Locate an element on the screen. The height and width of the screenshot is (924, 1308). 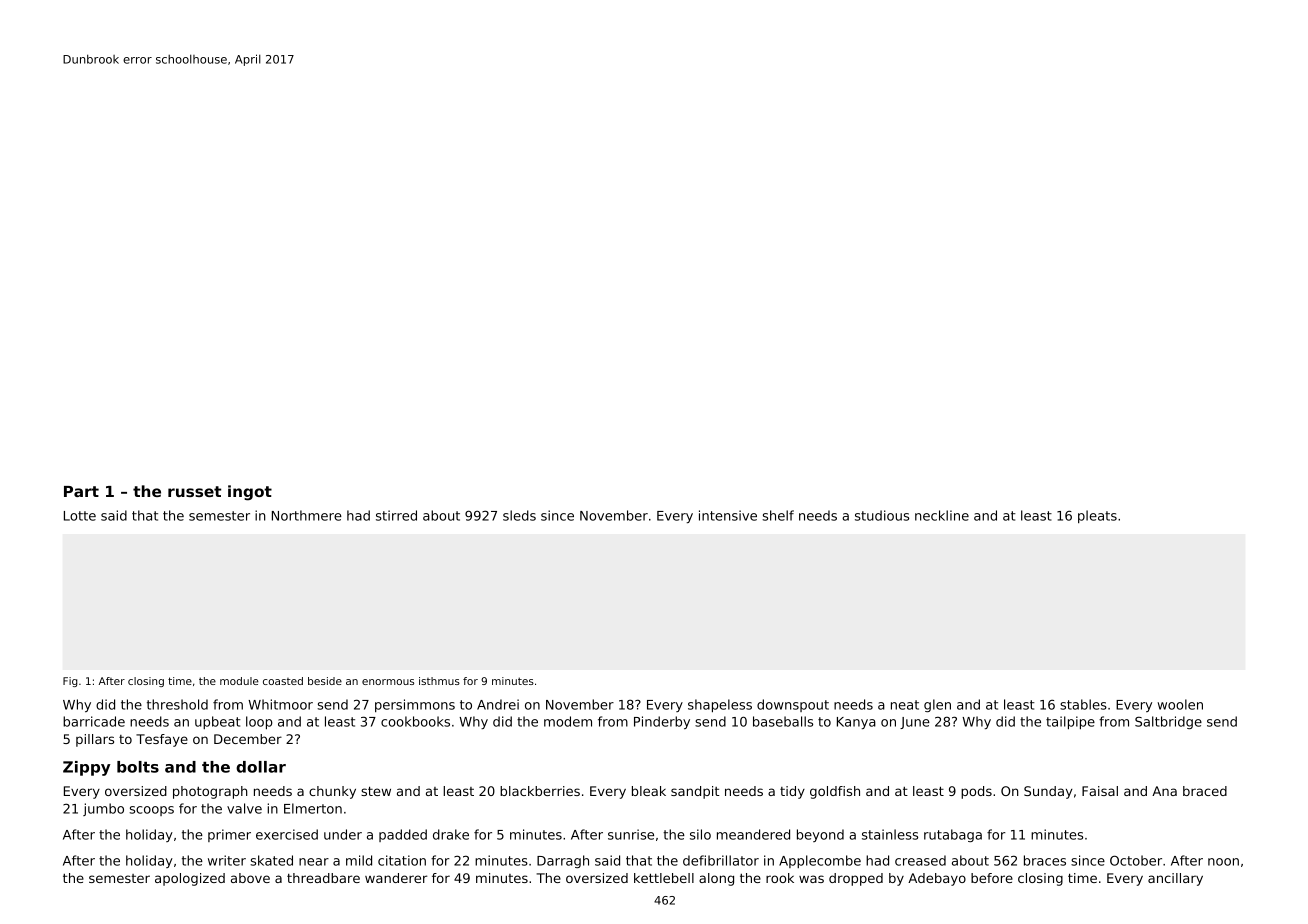
sleds is located at coordinates (519, 515).
